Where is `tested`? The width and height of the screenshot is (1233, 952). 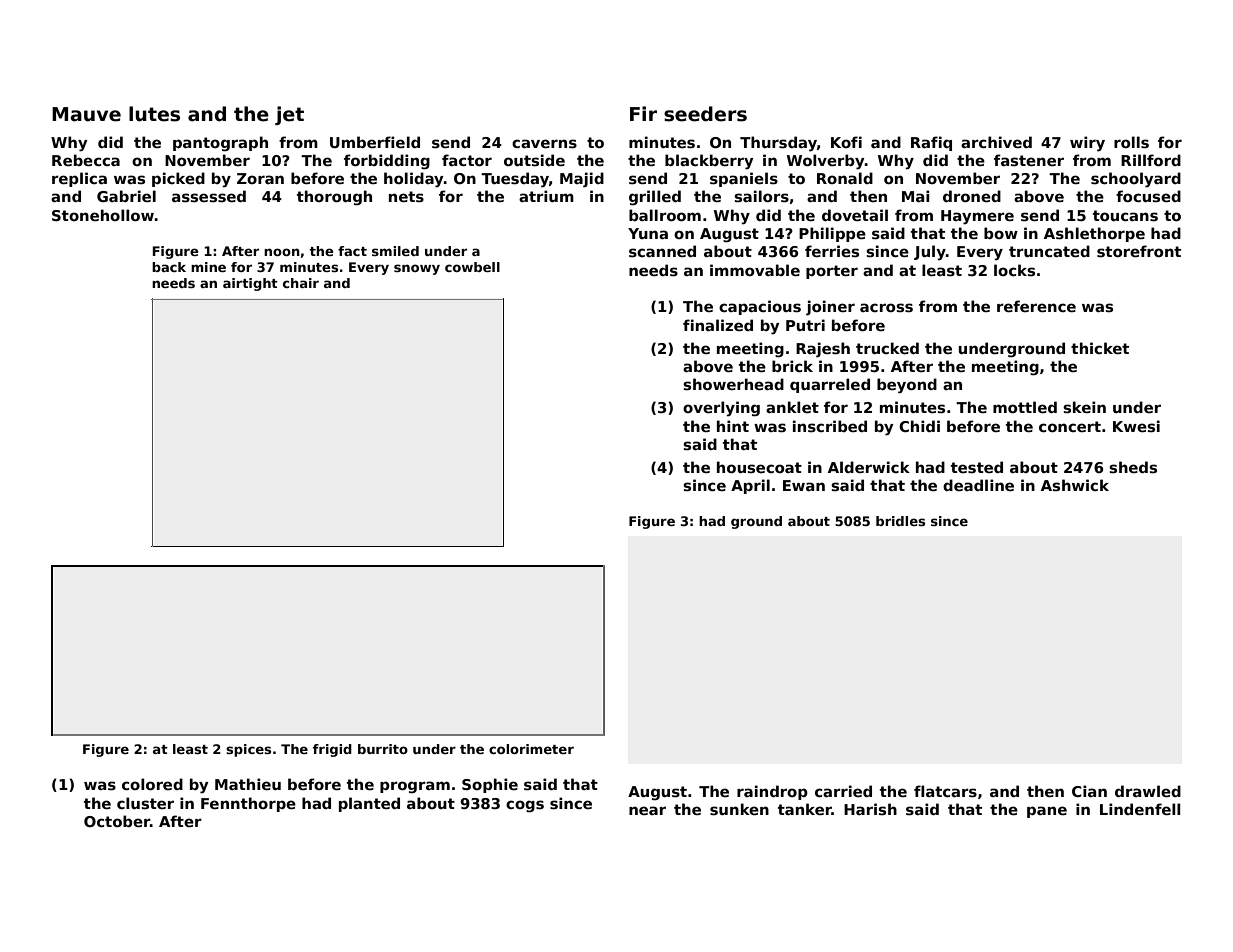 tested is located at coordinates (977, 467).
